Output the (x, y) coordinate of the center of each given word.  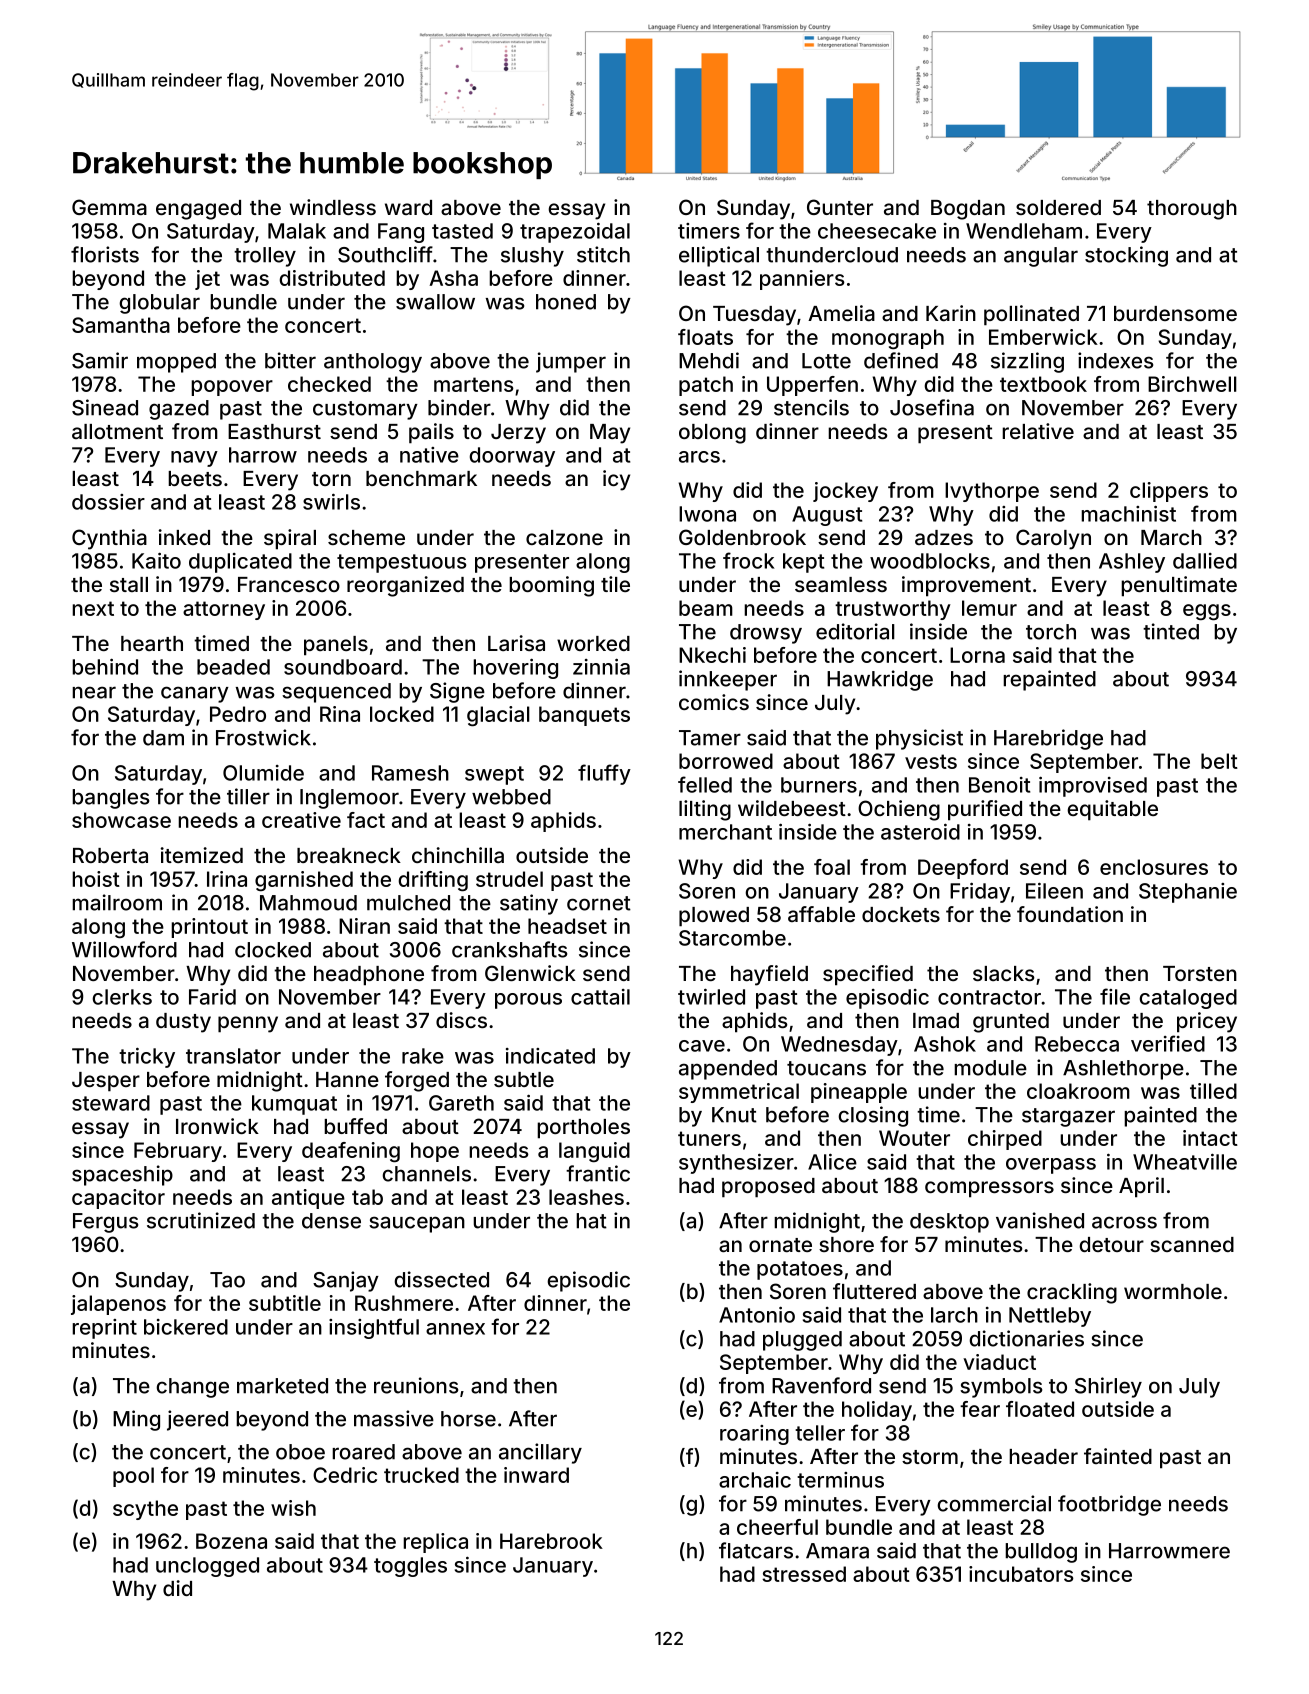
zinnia (601, 666)
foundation (1070, 914)
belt (1219, 761)
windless (333, 207)
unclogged (207, 1567)
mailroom (117, 902)
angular (1041, 257)
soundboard (343, 667)
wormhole (1173, 1291)
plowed (714, 917)
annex (455, 1329)
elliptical (719, 256)
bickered (186, 1327)
